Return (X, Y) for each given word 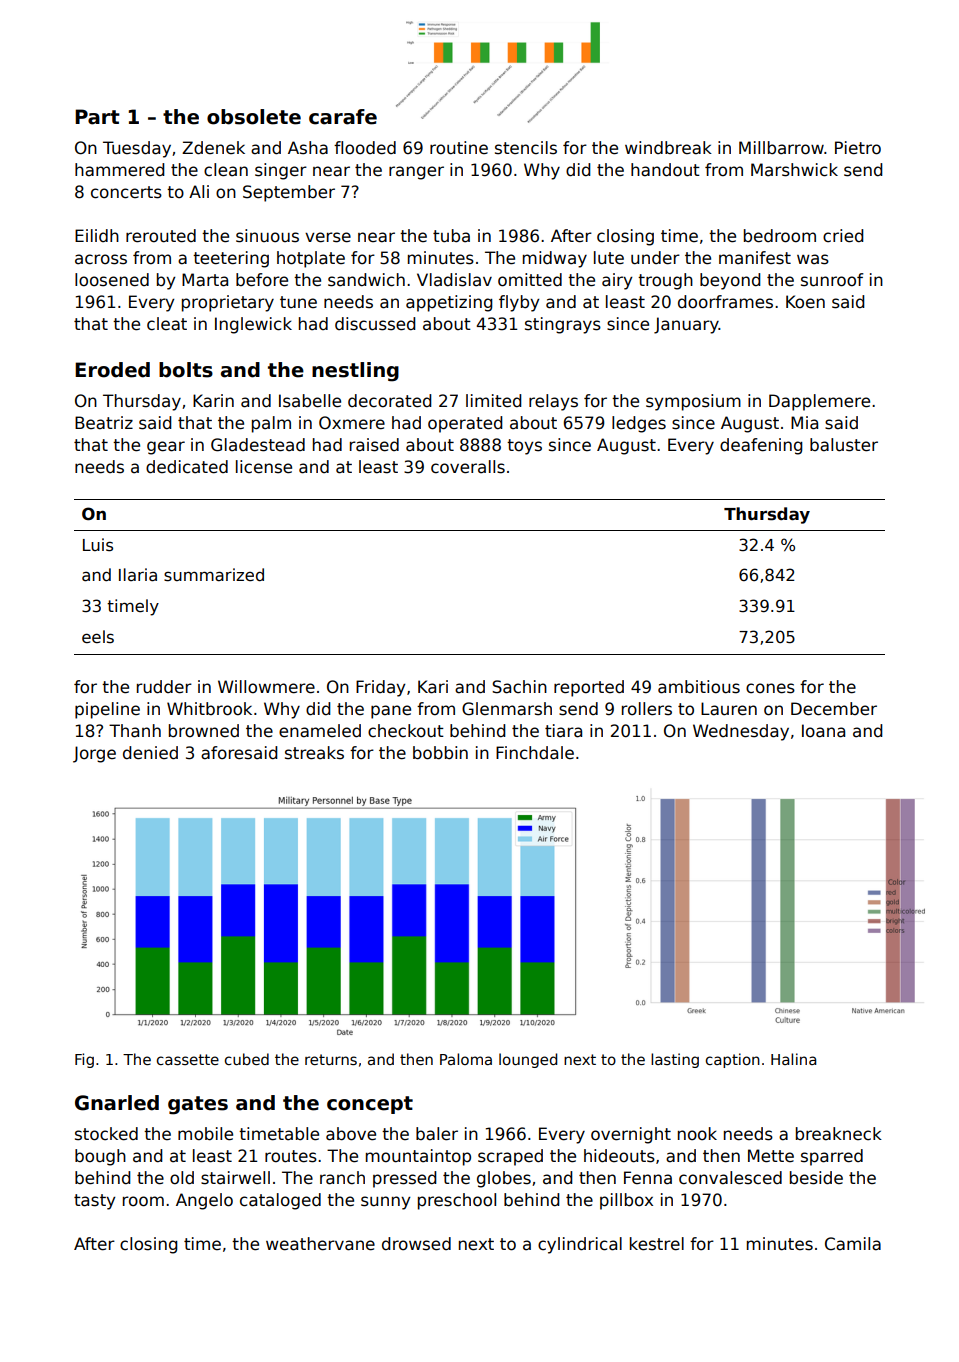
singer (281, 171)
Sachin (519, 687)
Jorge (94, 754)
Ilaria (138, 575)
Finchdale (535, 753)
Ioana (823, 731)
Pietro (858, 148)
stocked (106, 1134)
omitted (530, 280)
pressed (404, 1179)
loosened (112, 280)
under (655, 258)
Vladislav (454, 280)
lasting (675, 1060)
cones (770, 688)
